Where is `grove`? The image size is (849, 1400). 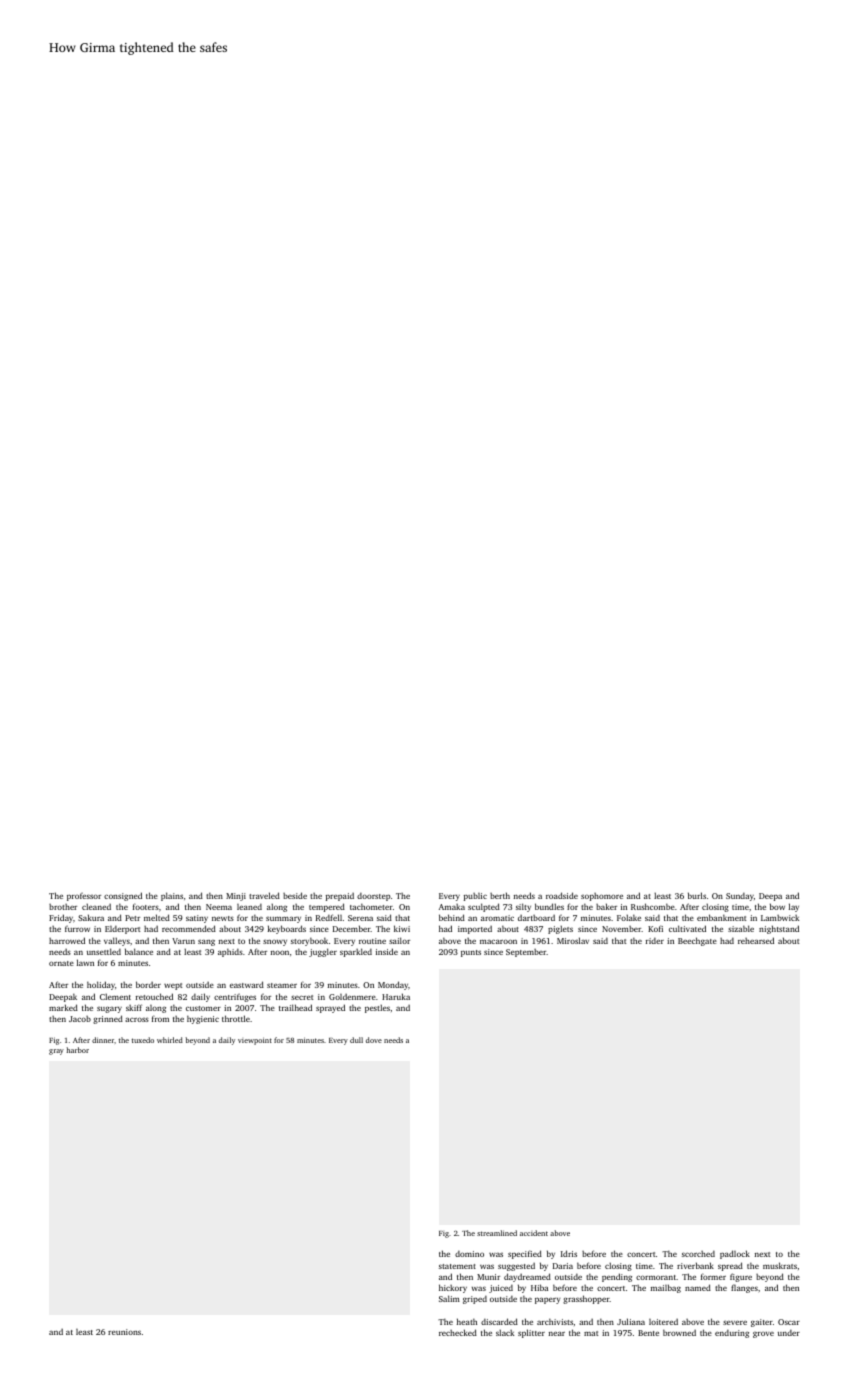
grove is located at coordinates (763, 1335).
